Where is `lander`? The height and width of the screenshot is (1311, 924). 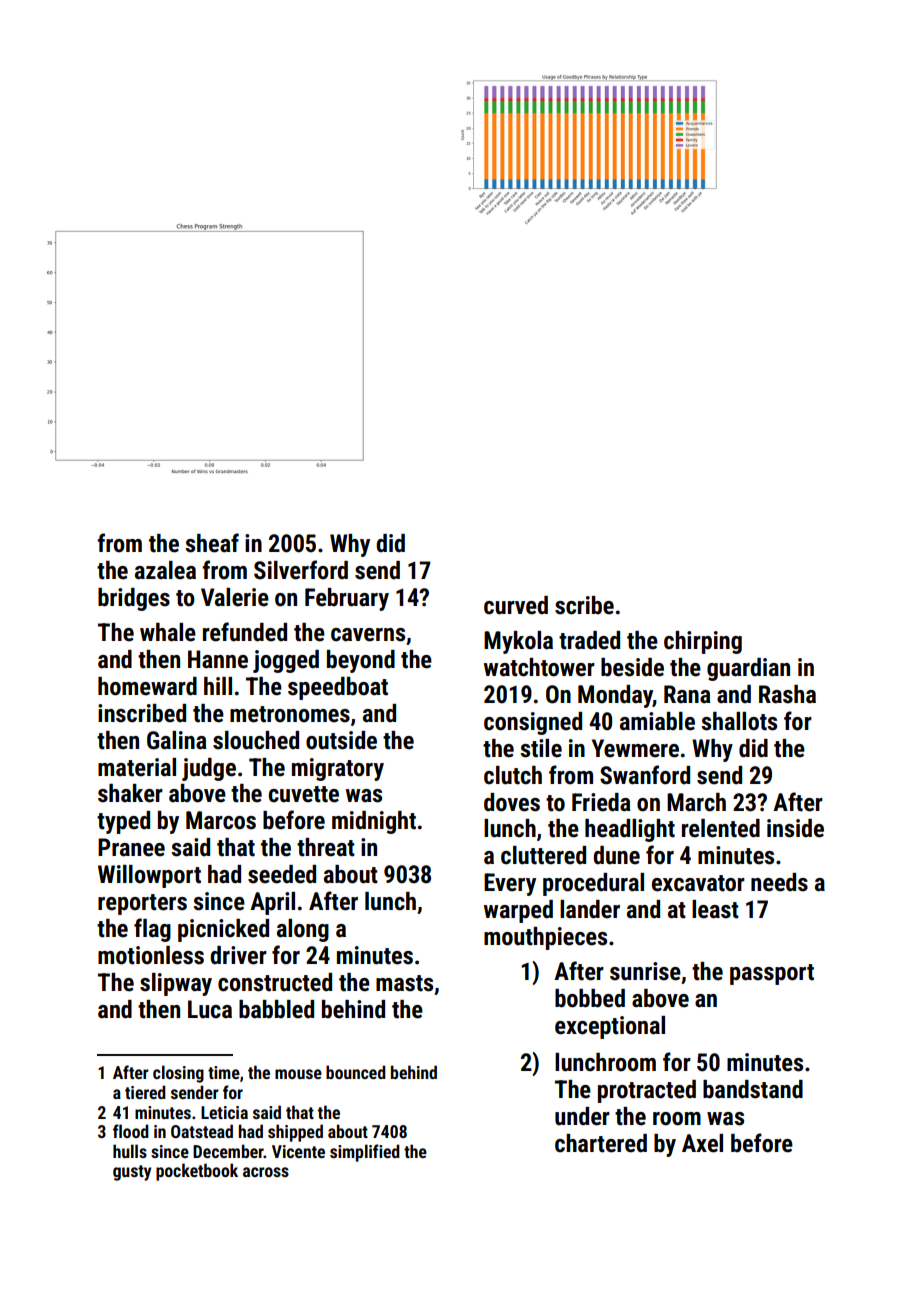
lander is located at coordinates (590, 909).
